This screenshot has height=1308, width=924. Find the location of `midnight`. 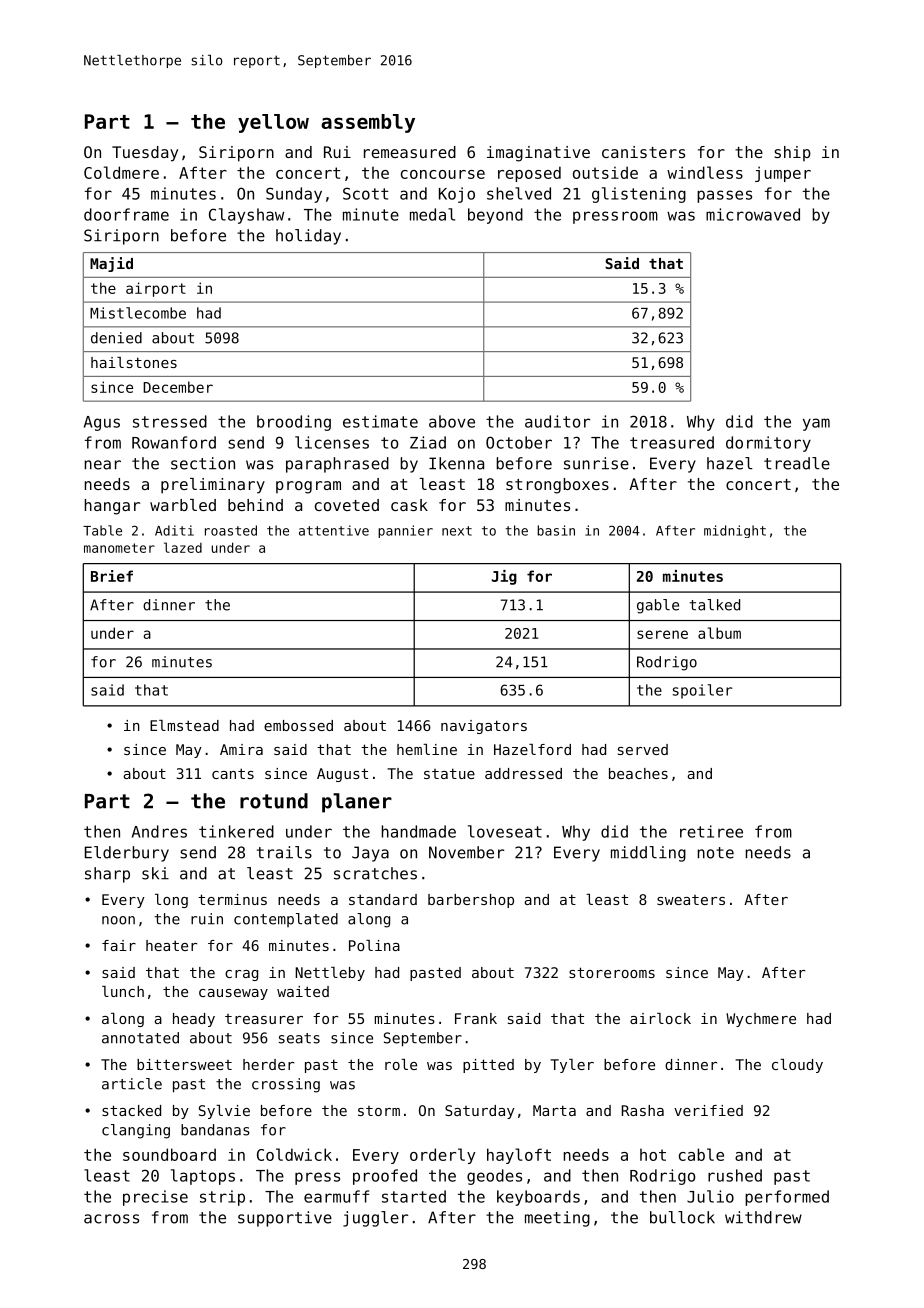

midnight is located at coordinates (735, 531).
